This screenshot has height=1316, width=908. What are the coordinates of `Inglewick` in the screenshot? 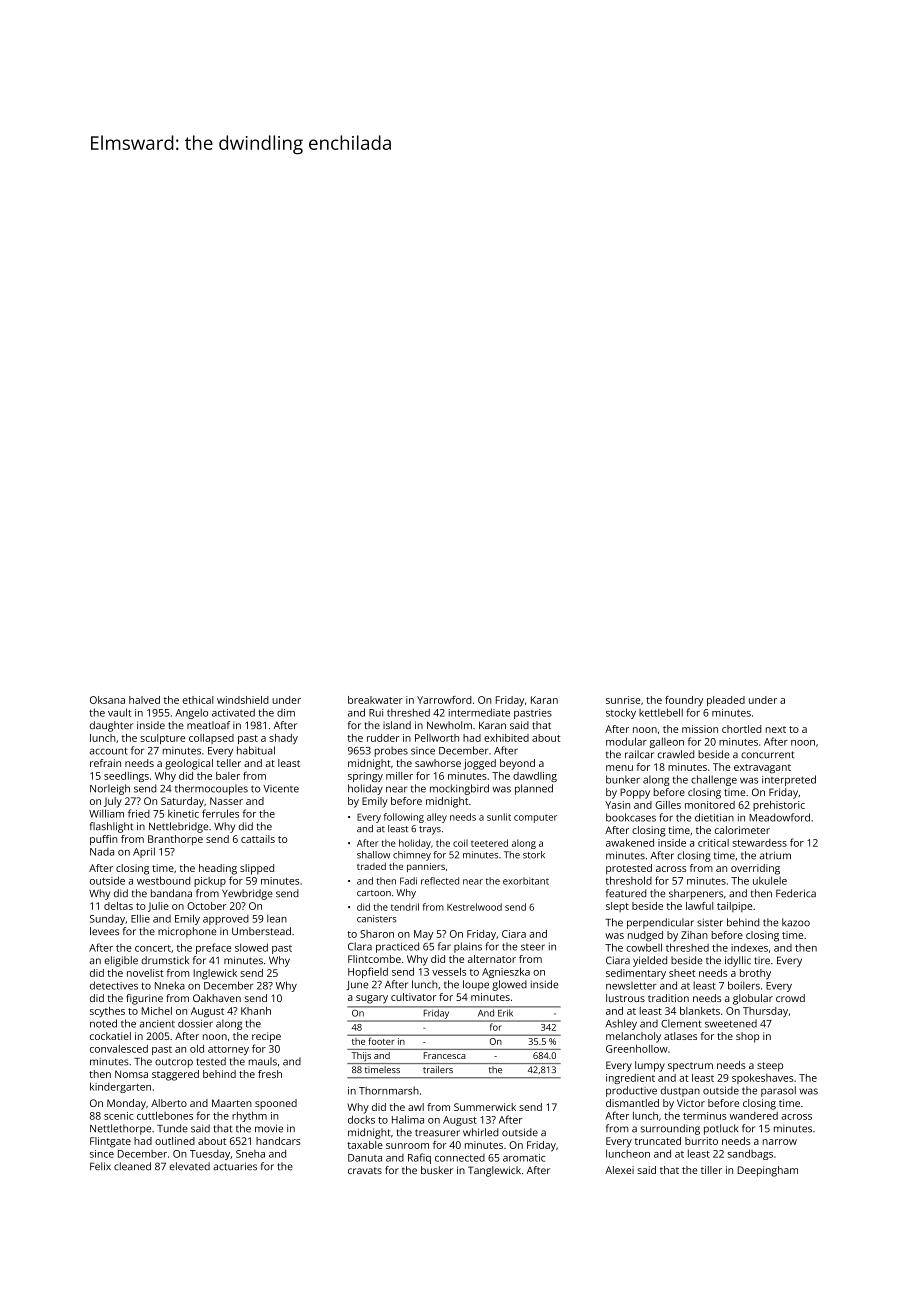 It's located at (215, 974).
